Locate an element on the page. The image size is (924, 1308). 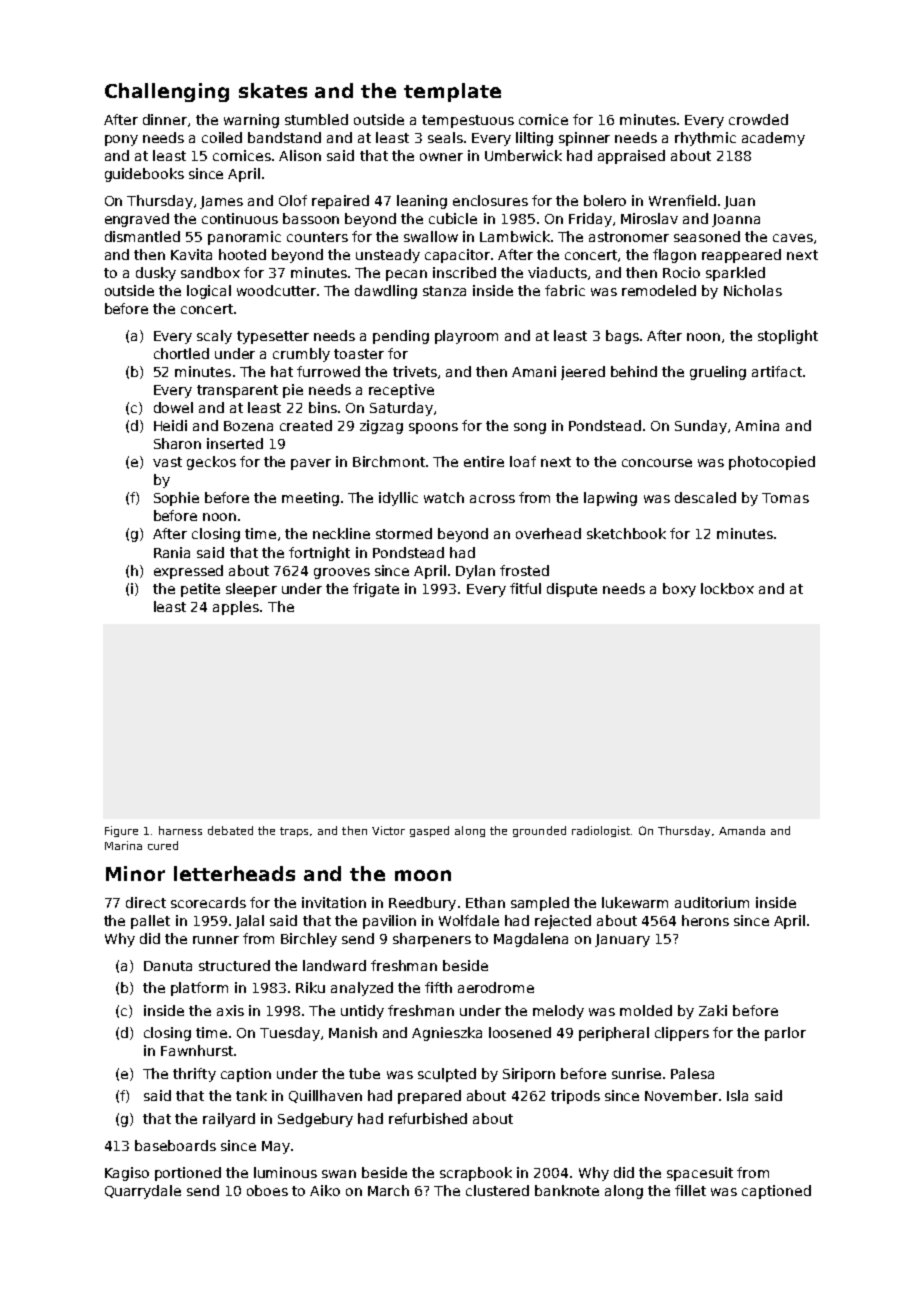
pony is located at coordinates (121, 140).
